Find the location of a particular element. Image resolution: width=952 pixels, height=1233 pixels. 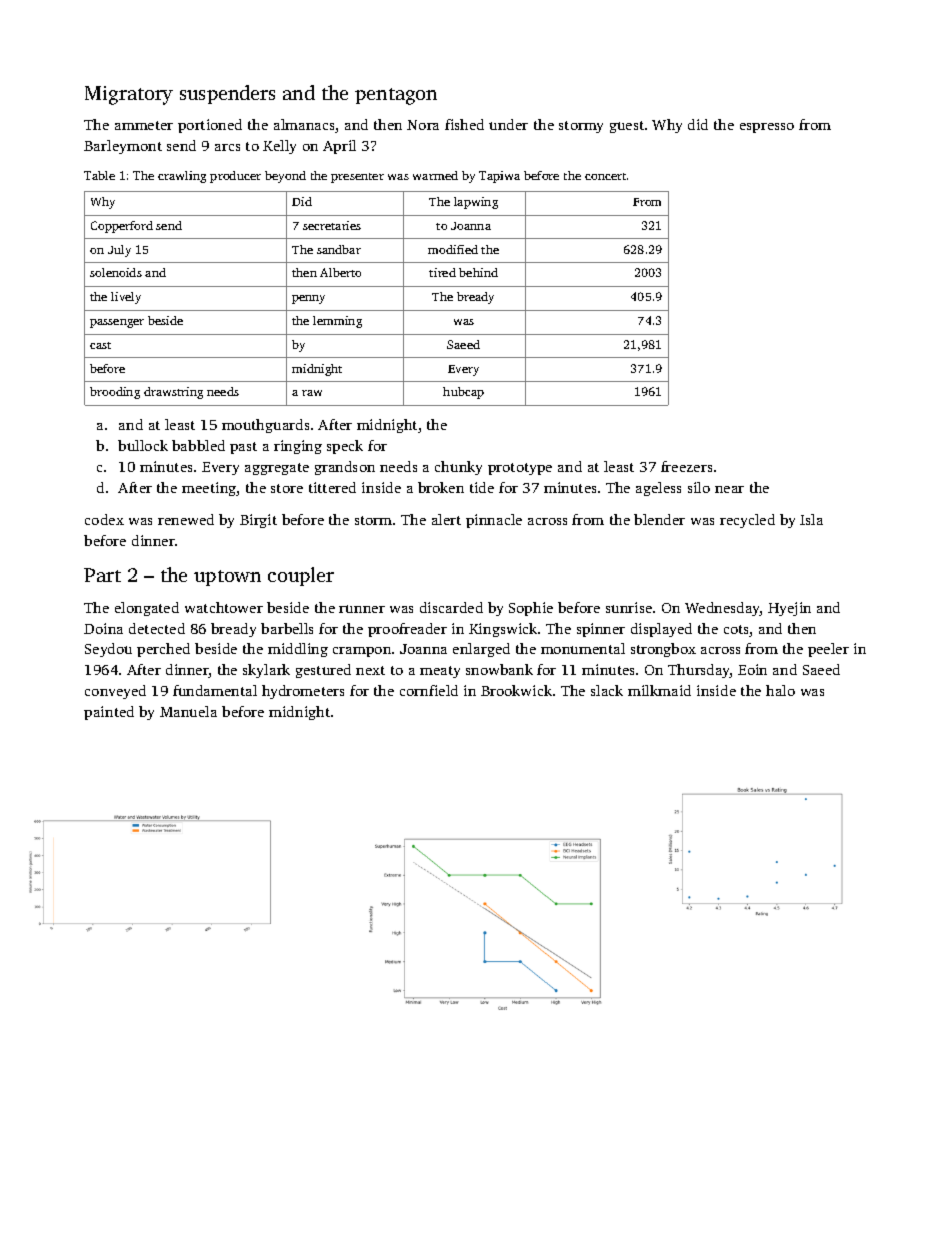

freezers is located at coordinates (686, 466).
